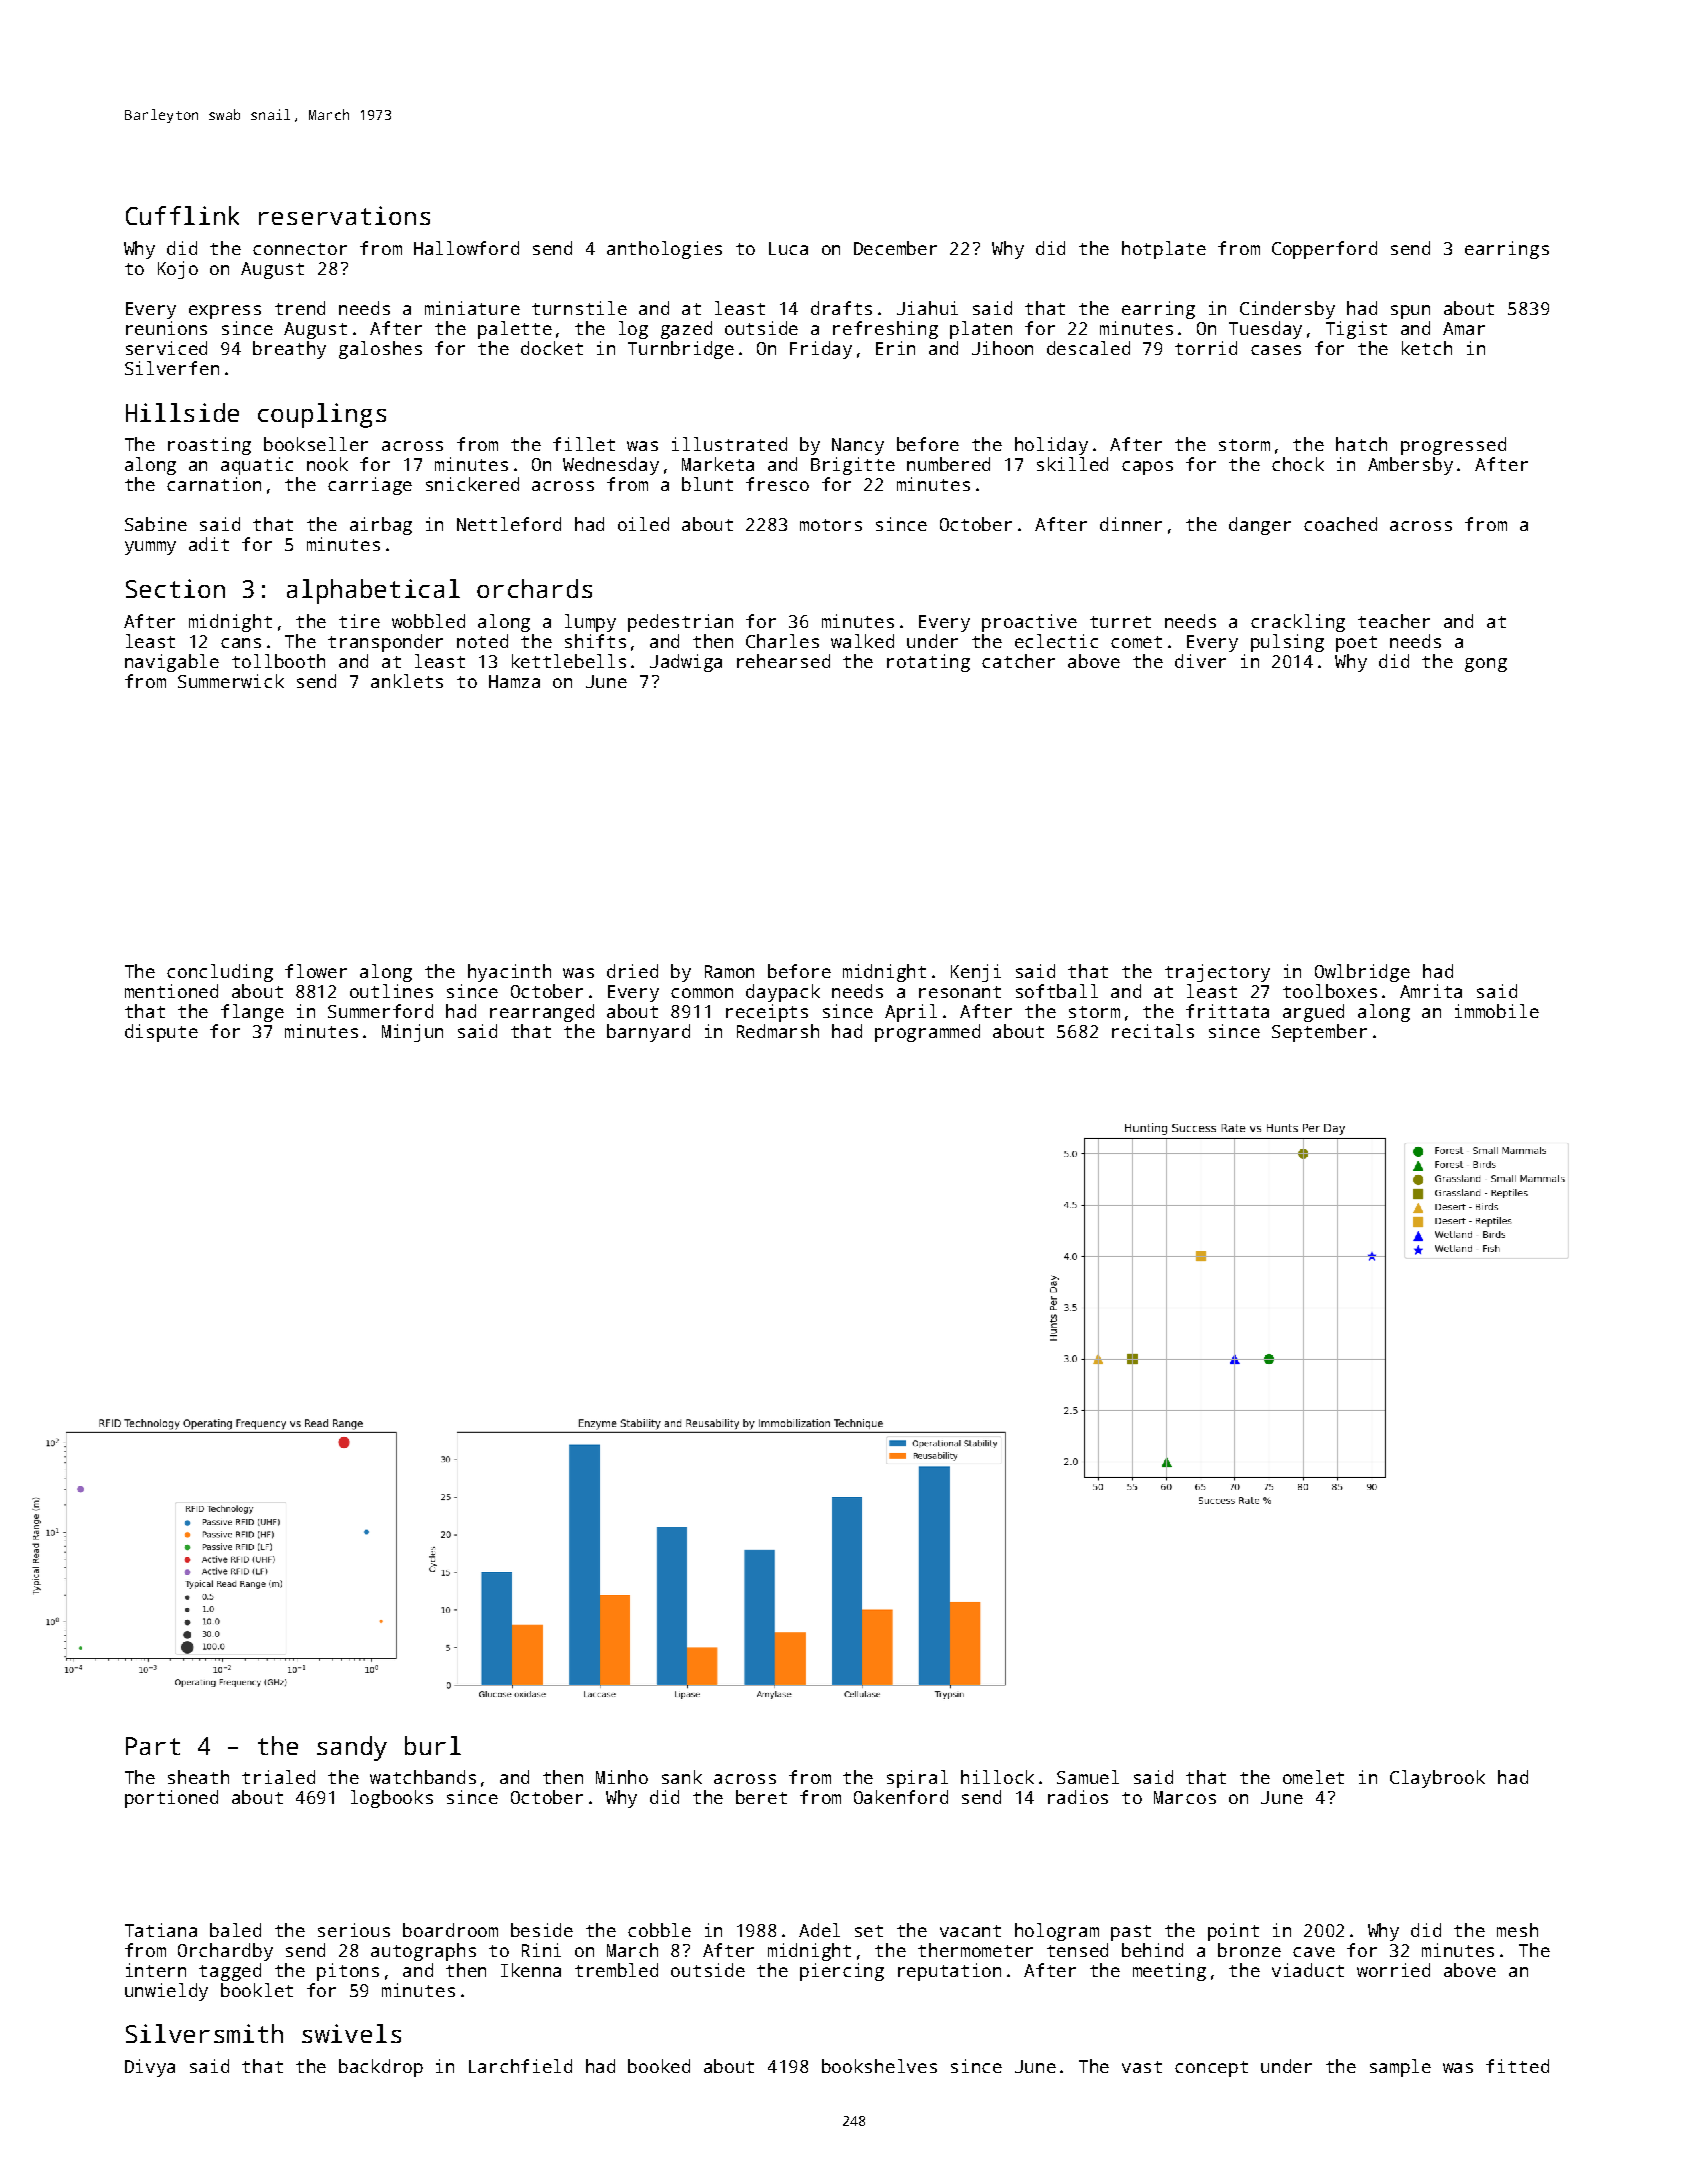  What do you see at coordinates (472, 484) in the screenshot?
I see `snickered` at bounding box center [472, 484].
